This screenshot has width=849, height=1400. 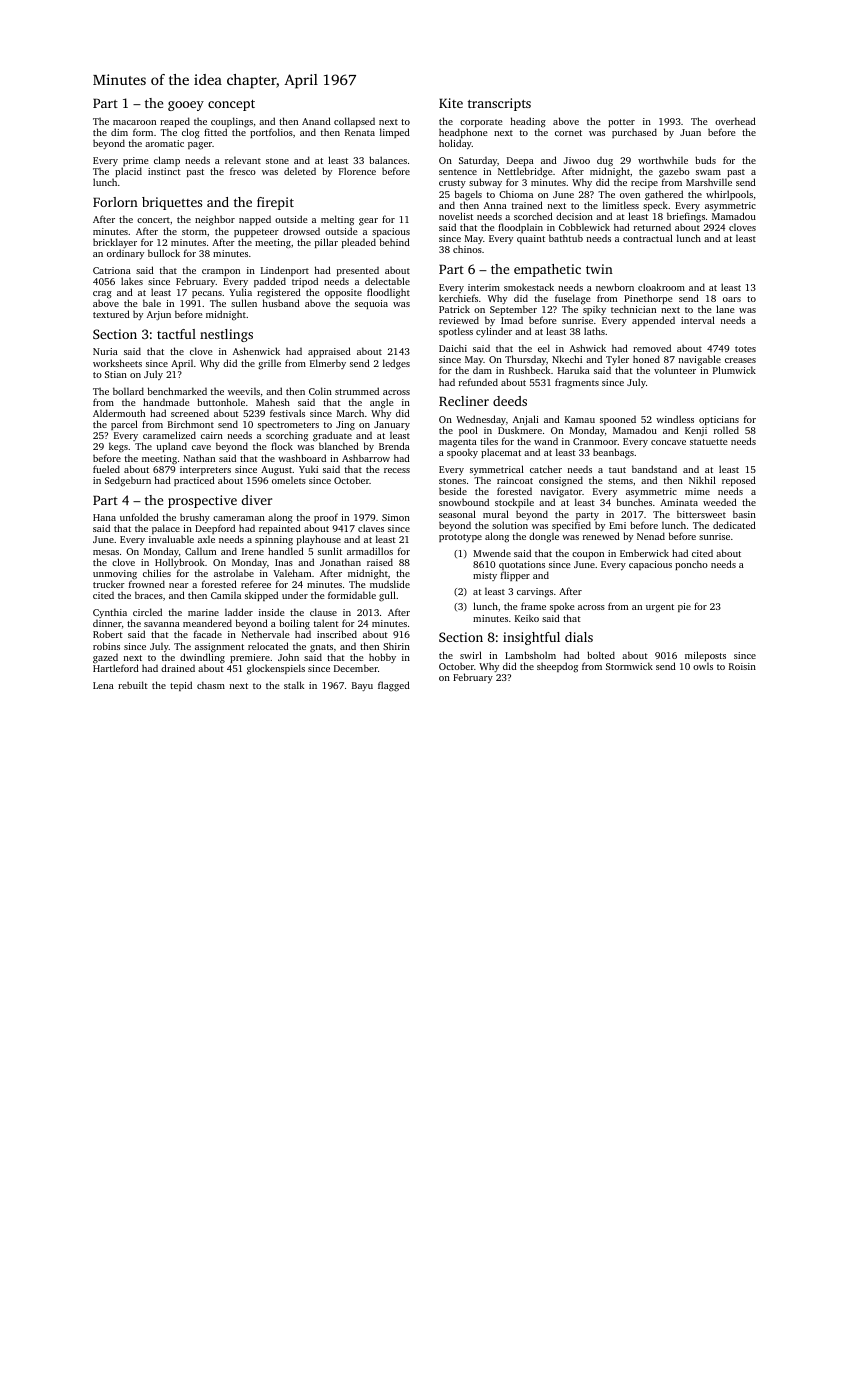 What do you see at coordinates (453, 348) in the screenshot?
I see `Daichi` at bounding box center [453, 348].
